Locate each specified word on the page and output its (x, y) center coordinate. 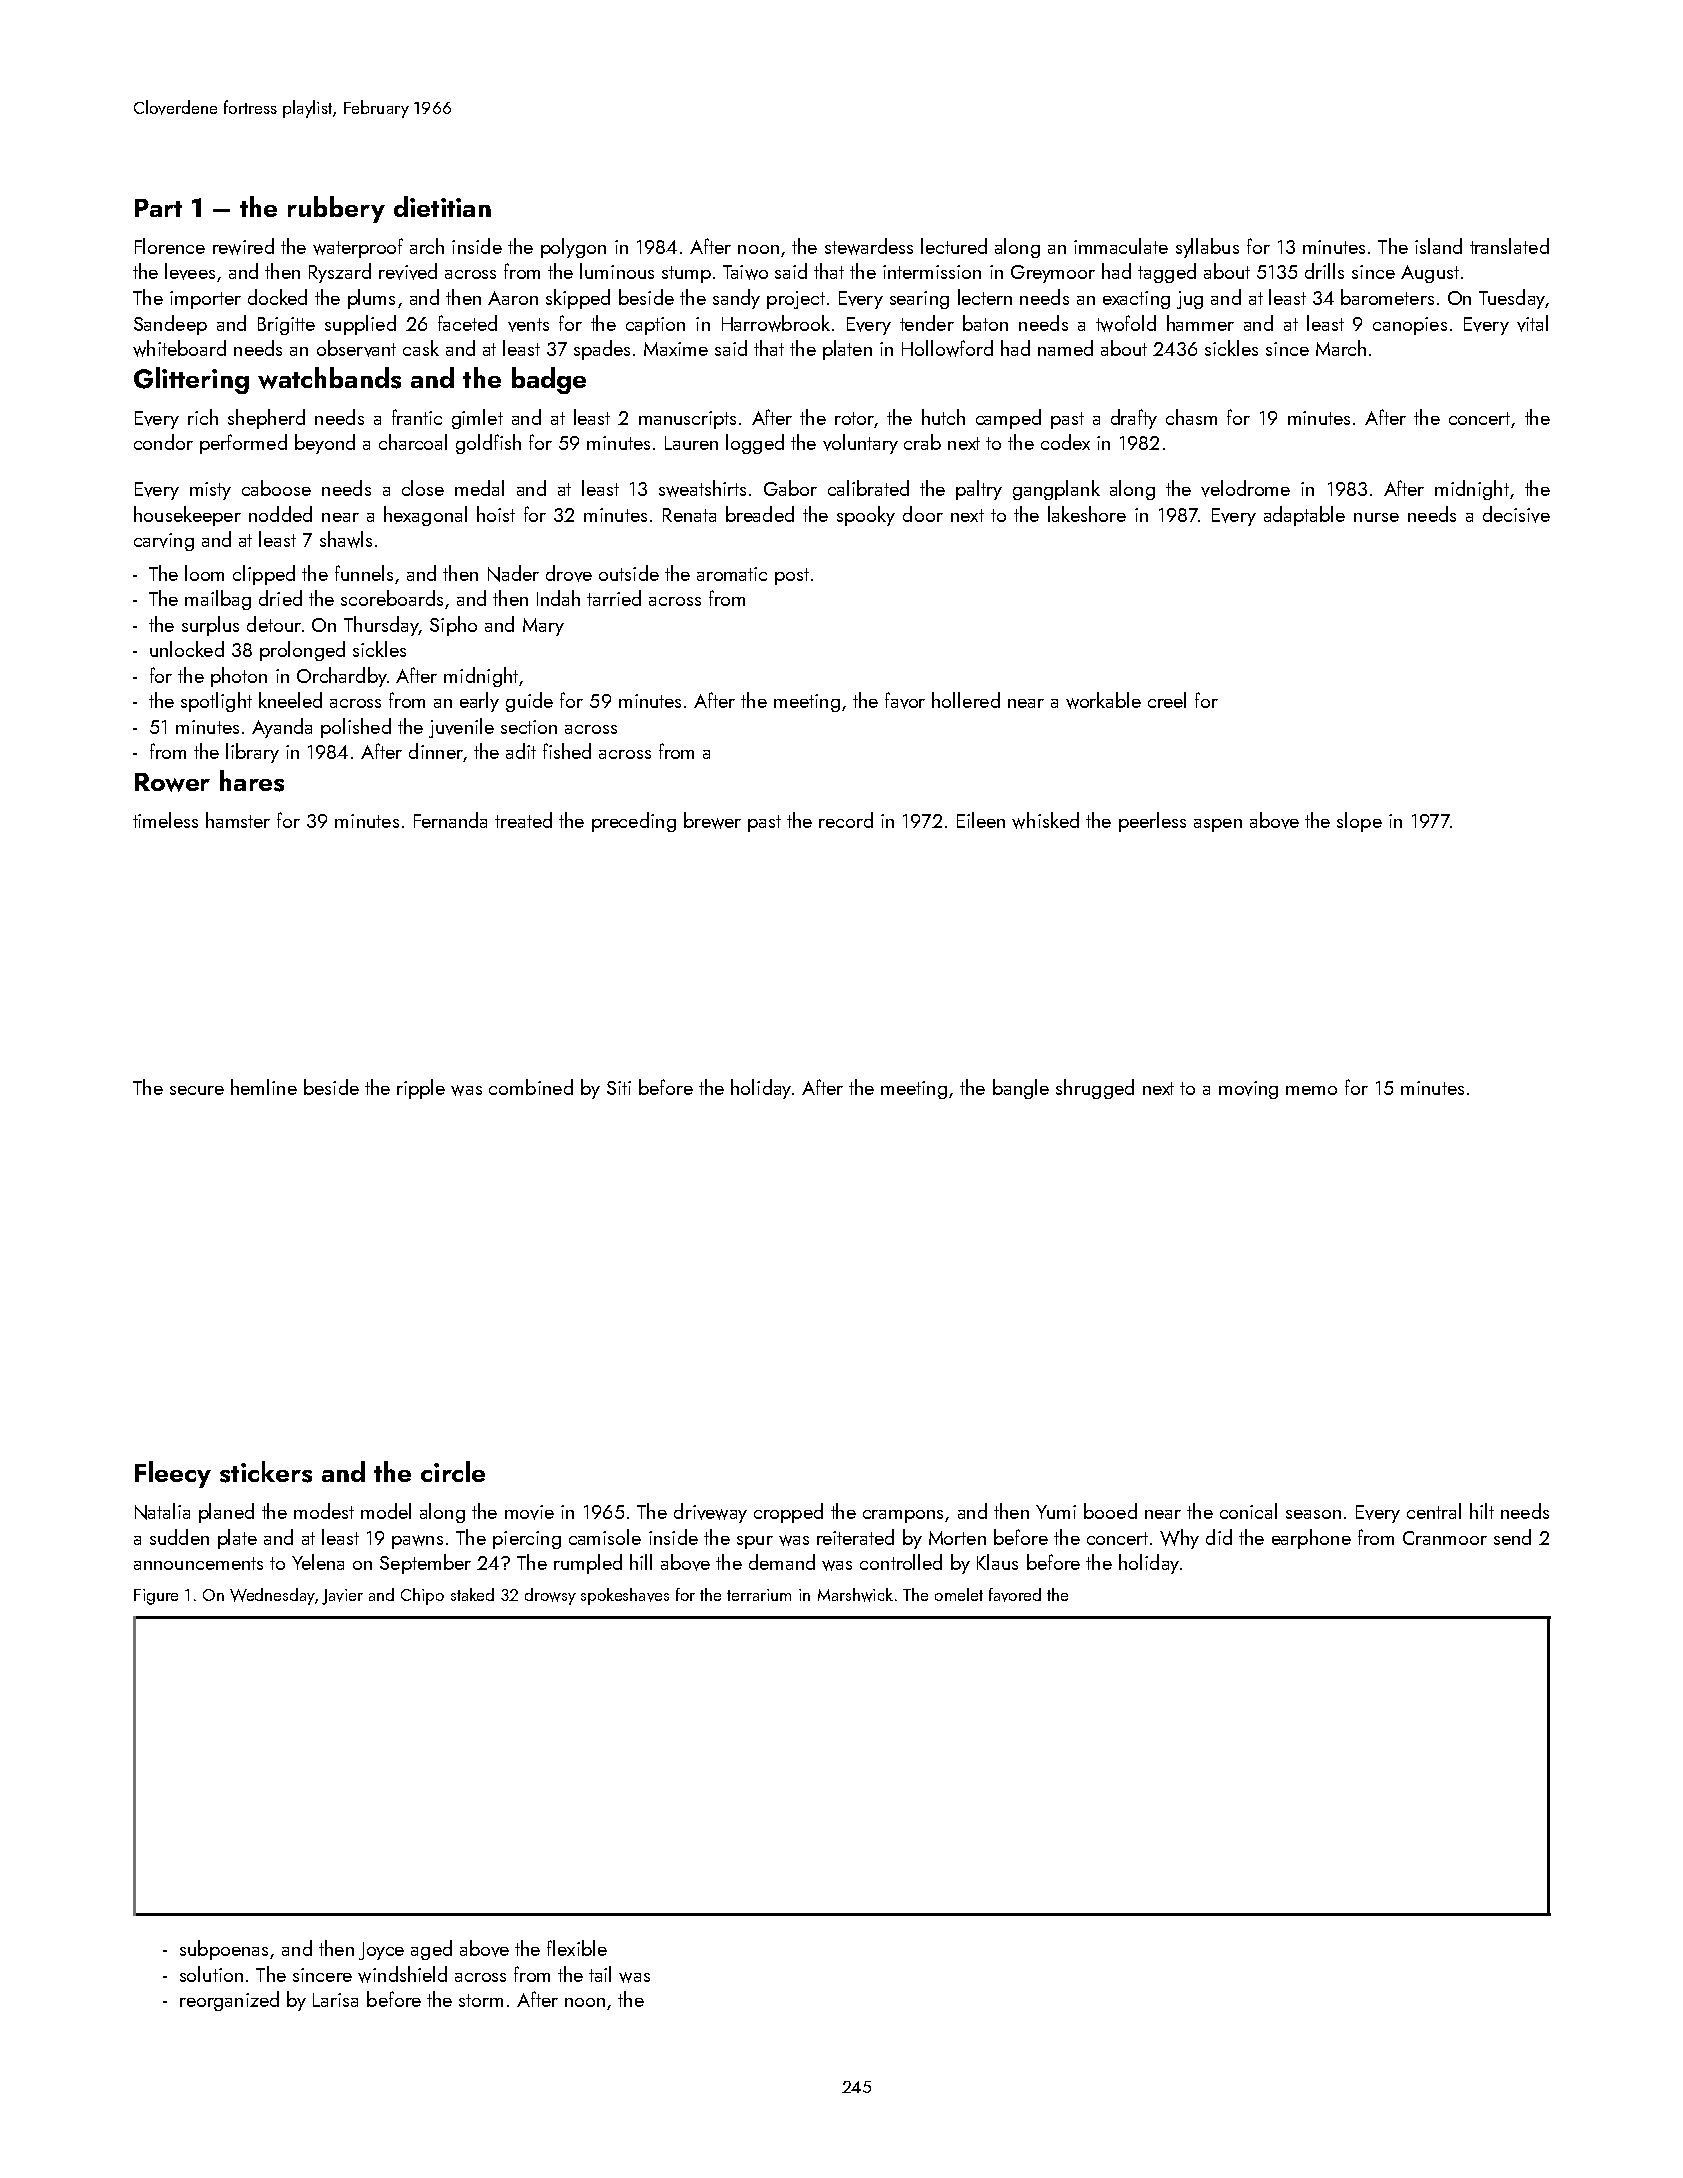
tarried (614, 598)
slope (1359, 822)
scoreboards (392, 598)
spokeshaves (625, 1596)
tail (600, 1974)
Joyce (381, 1951)
